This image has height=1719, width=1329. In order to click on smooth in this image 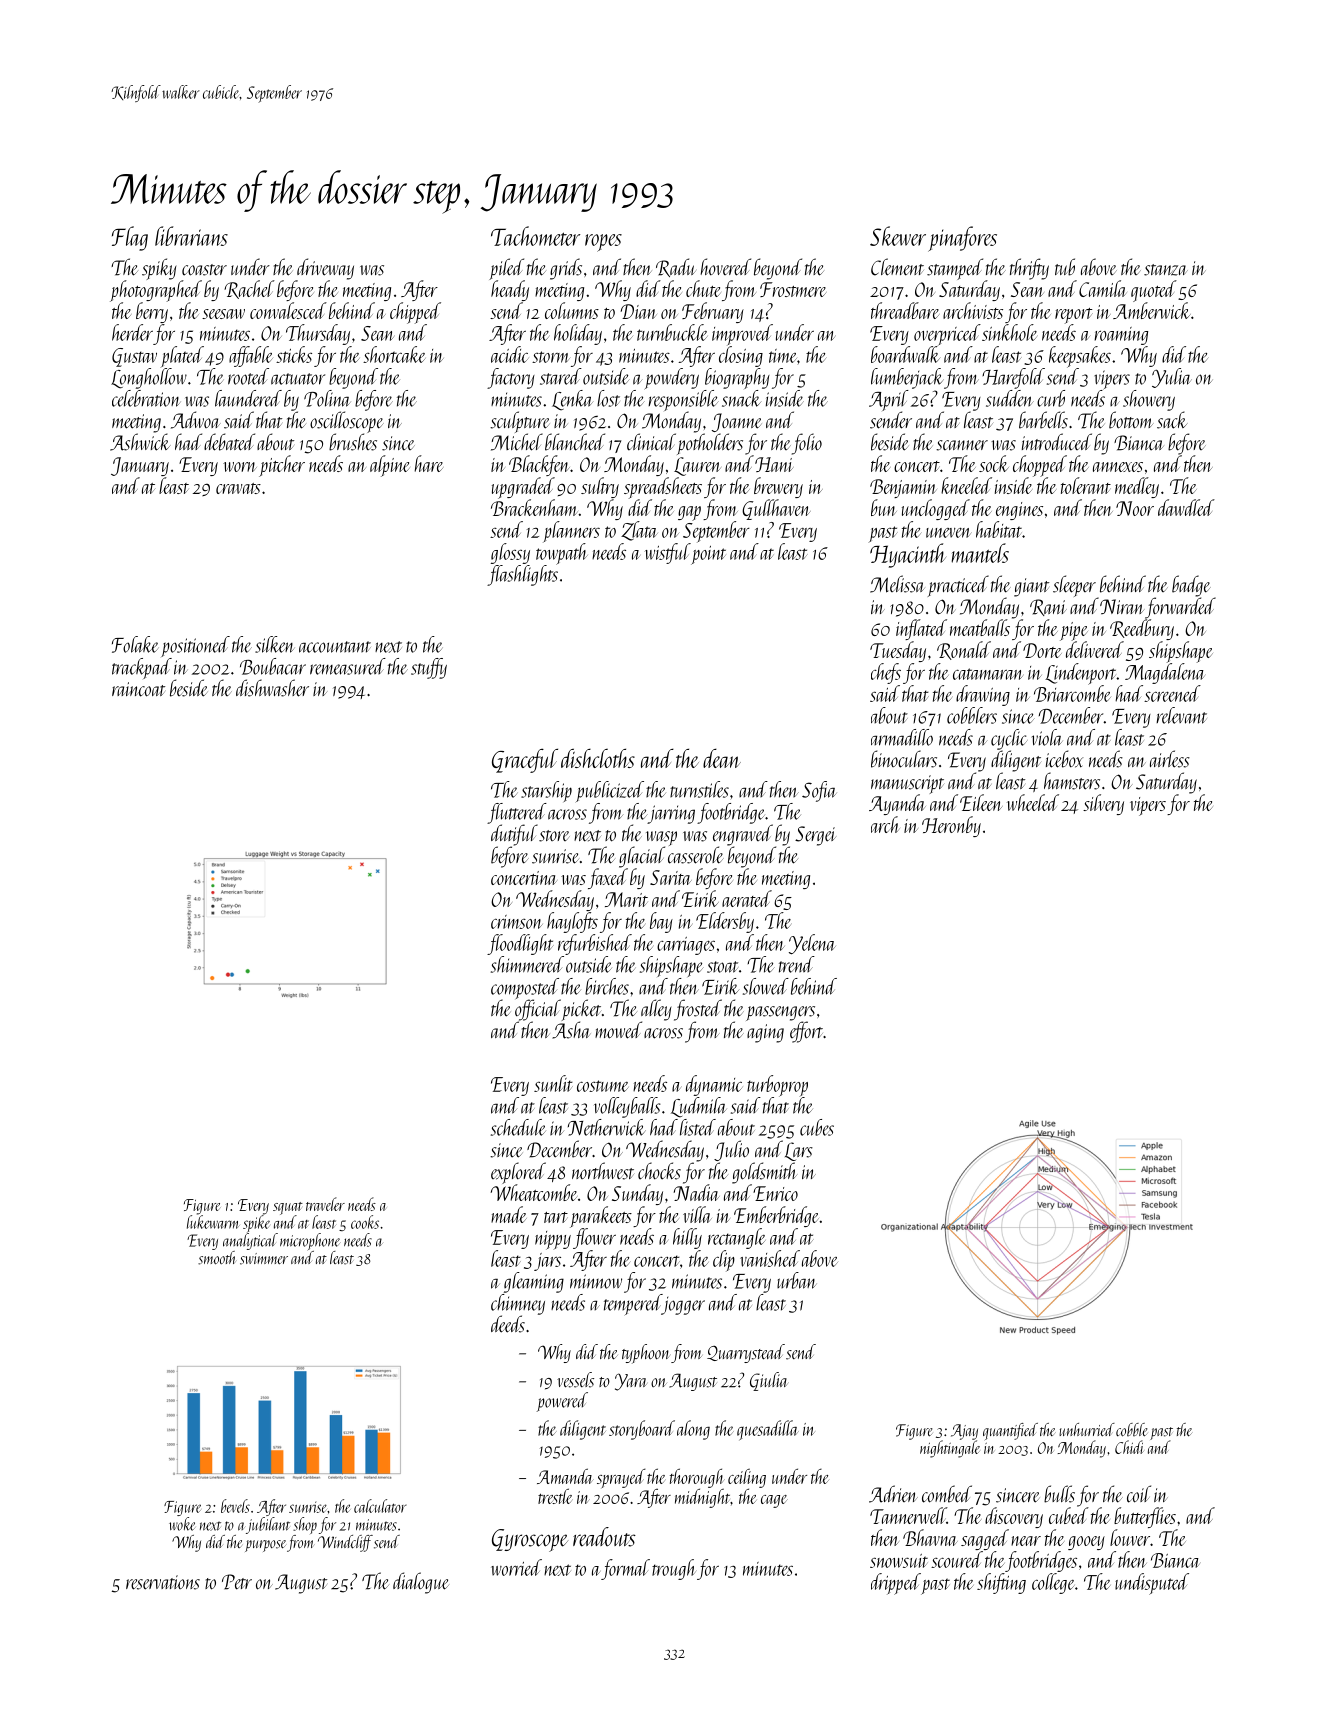, I will do `click(217, 1258)`.
